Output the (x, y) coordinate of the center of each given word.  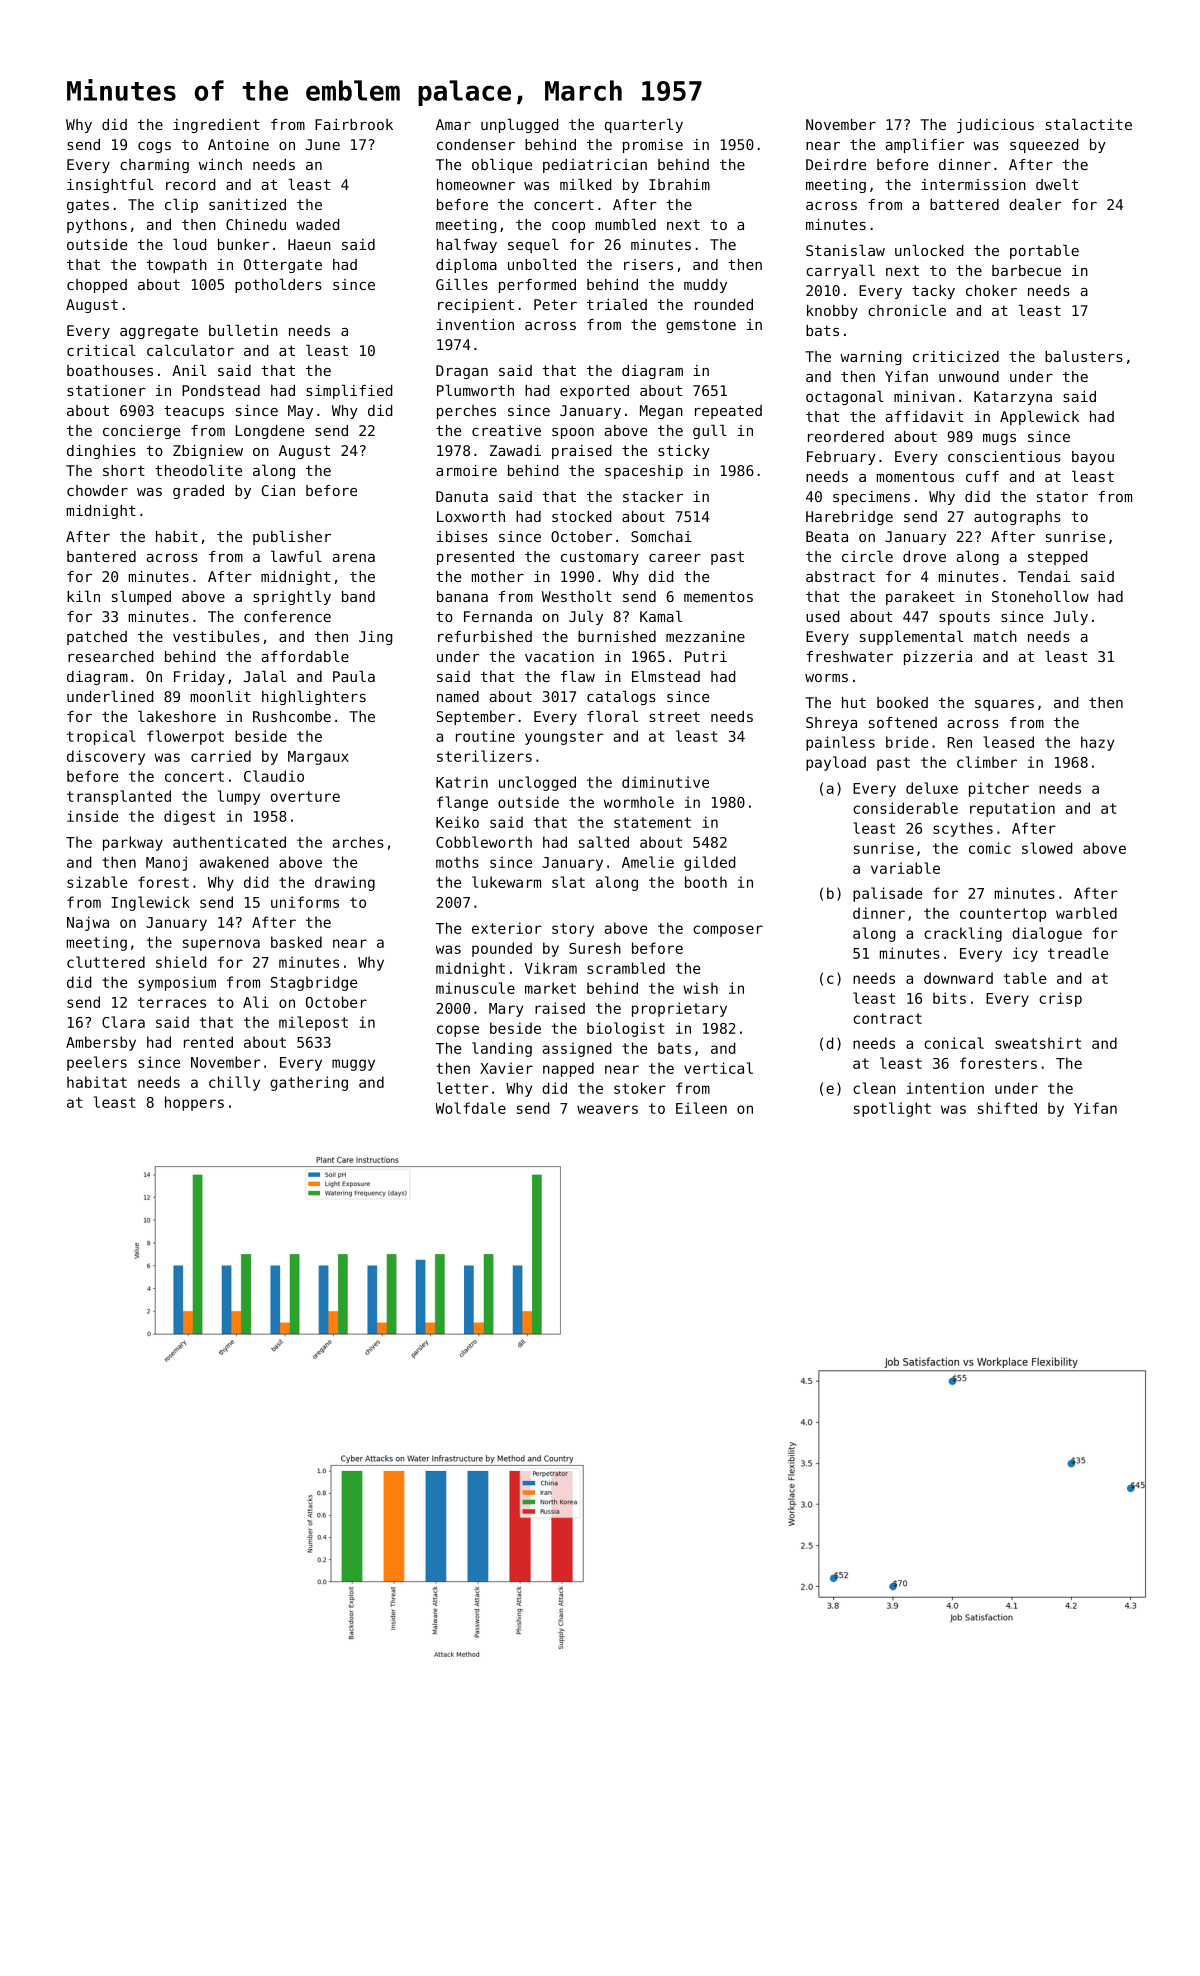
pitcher (999, 789)
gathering (309, 1083)
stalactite (1089, 124)
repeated (728, 412)
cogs (154, 147)
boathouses (110, 370)
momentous (915, 477)
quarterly (644, 125)
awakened (233, 862)
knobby (832, 312)
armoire (466, 470)
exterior (507, 928)
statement (652, 822)
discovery (106, 757)
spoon (573, 433)
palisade (887, 894)
